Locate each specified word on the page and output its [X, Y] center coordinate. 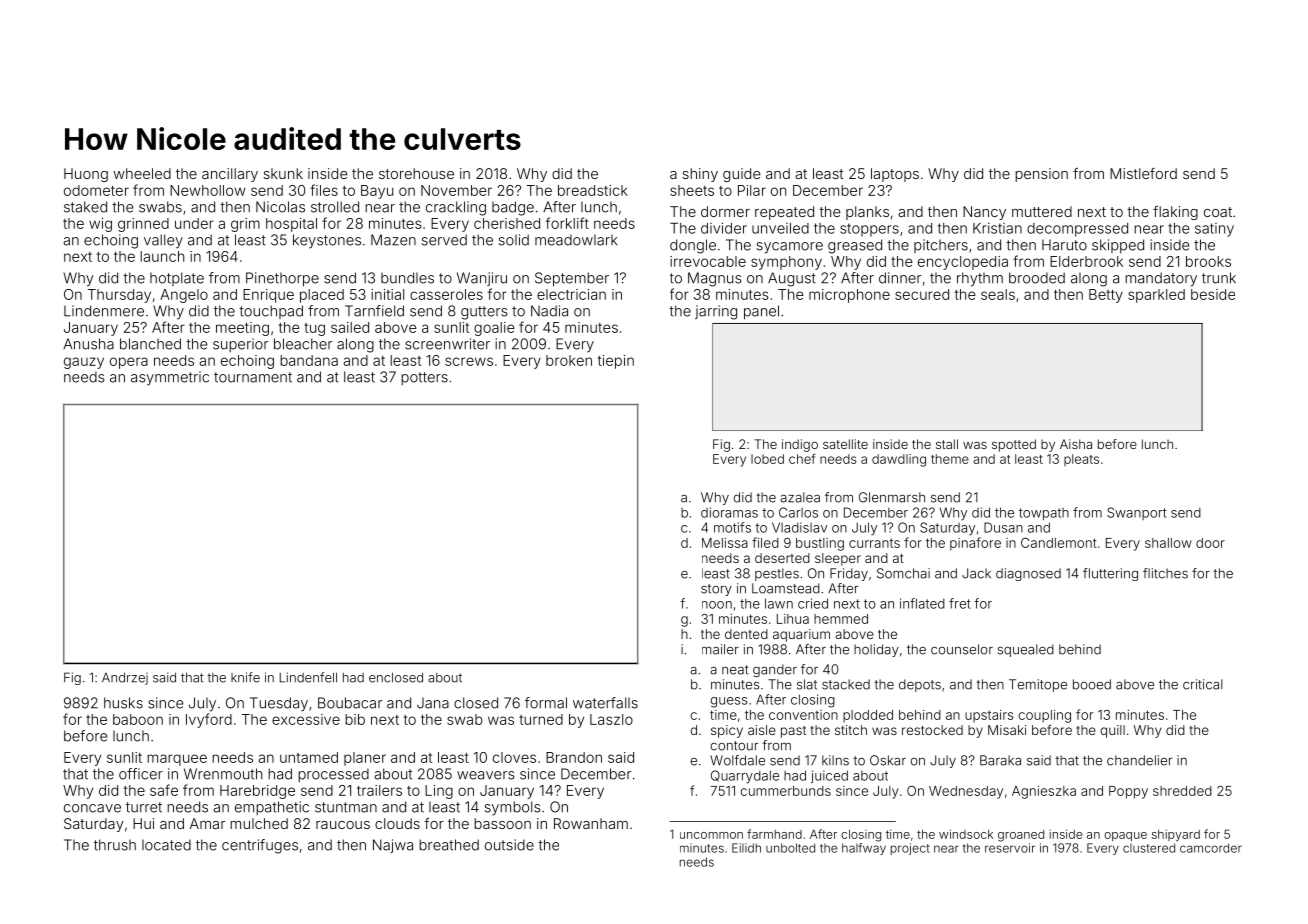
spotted [1014, 445]
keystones [327, 241]
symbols [512, 808]
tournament [253, 377]
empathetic [272, 808]
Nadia [549, 311]
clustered [1149, 848]
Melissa [725, 543]
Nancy [984, 213]
